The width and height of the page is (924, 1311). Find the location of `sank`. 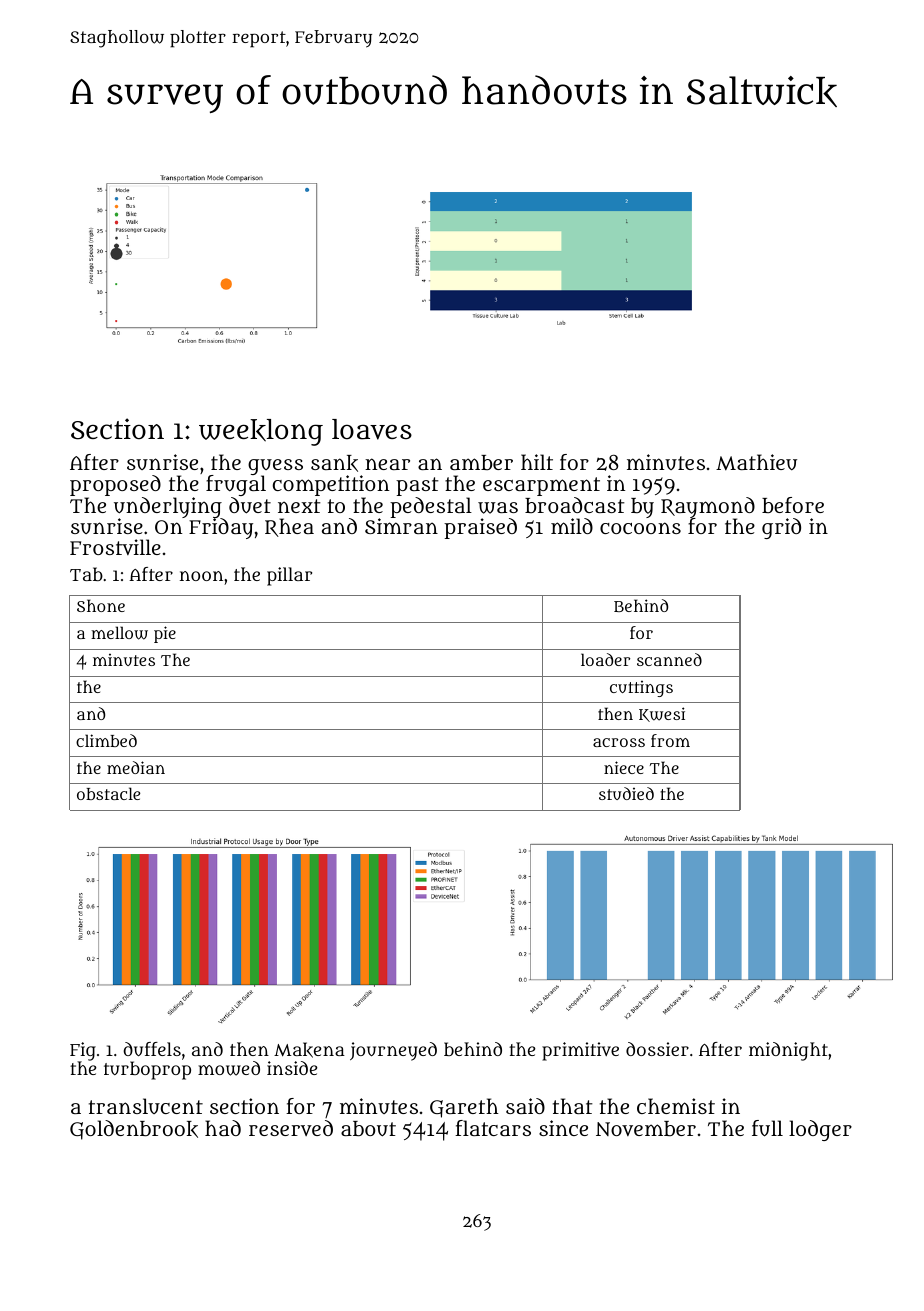

sank is located at coordinates (334, 463).
